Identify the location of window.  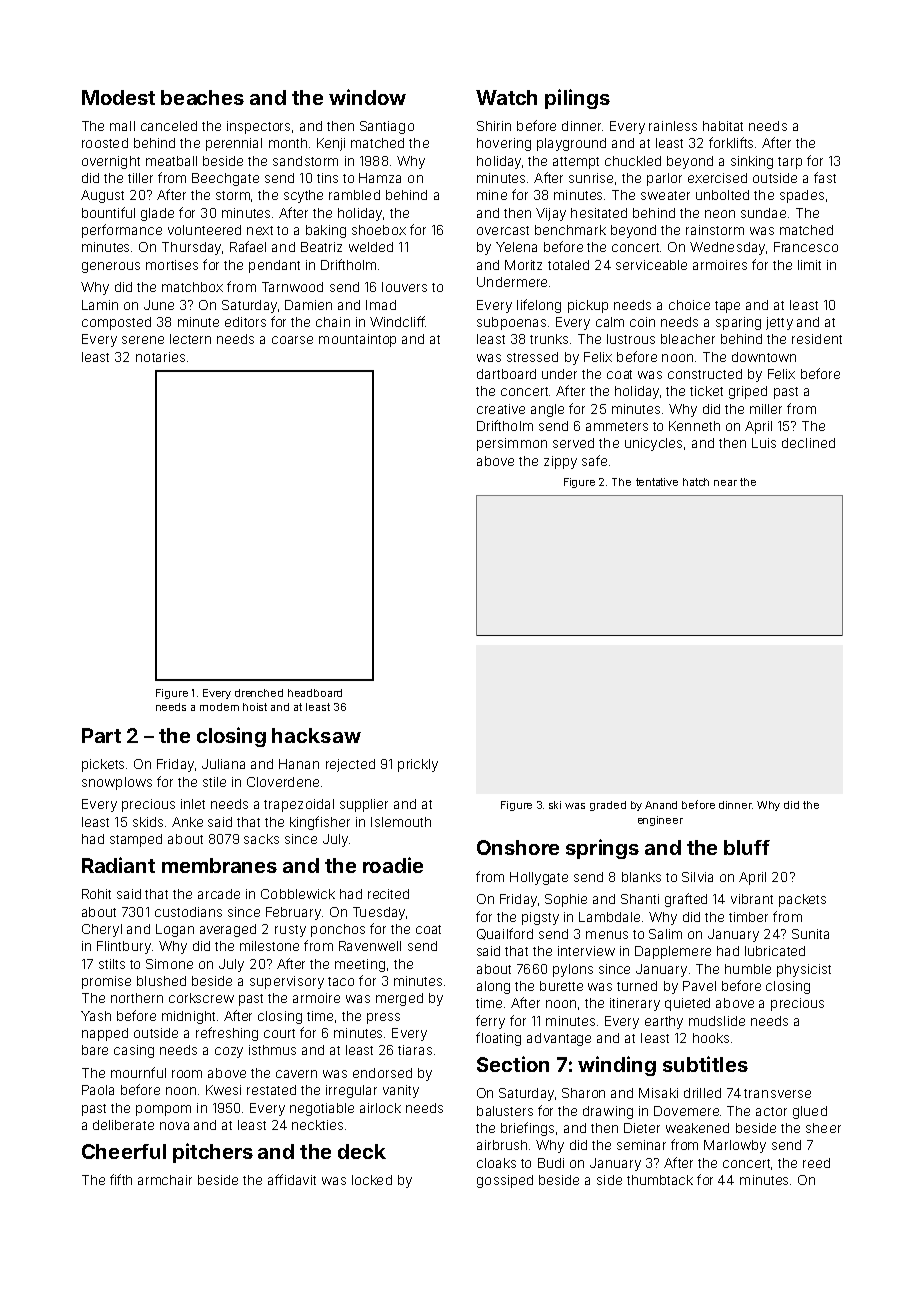
(367, 97).
